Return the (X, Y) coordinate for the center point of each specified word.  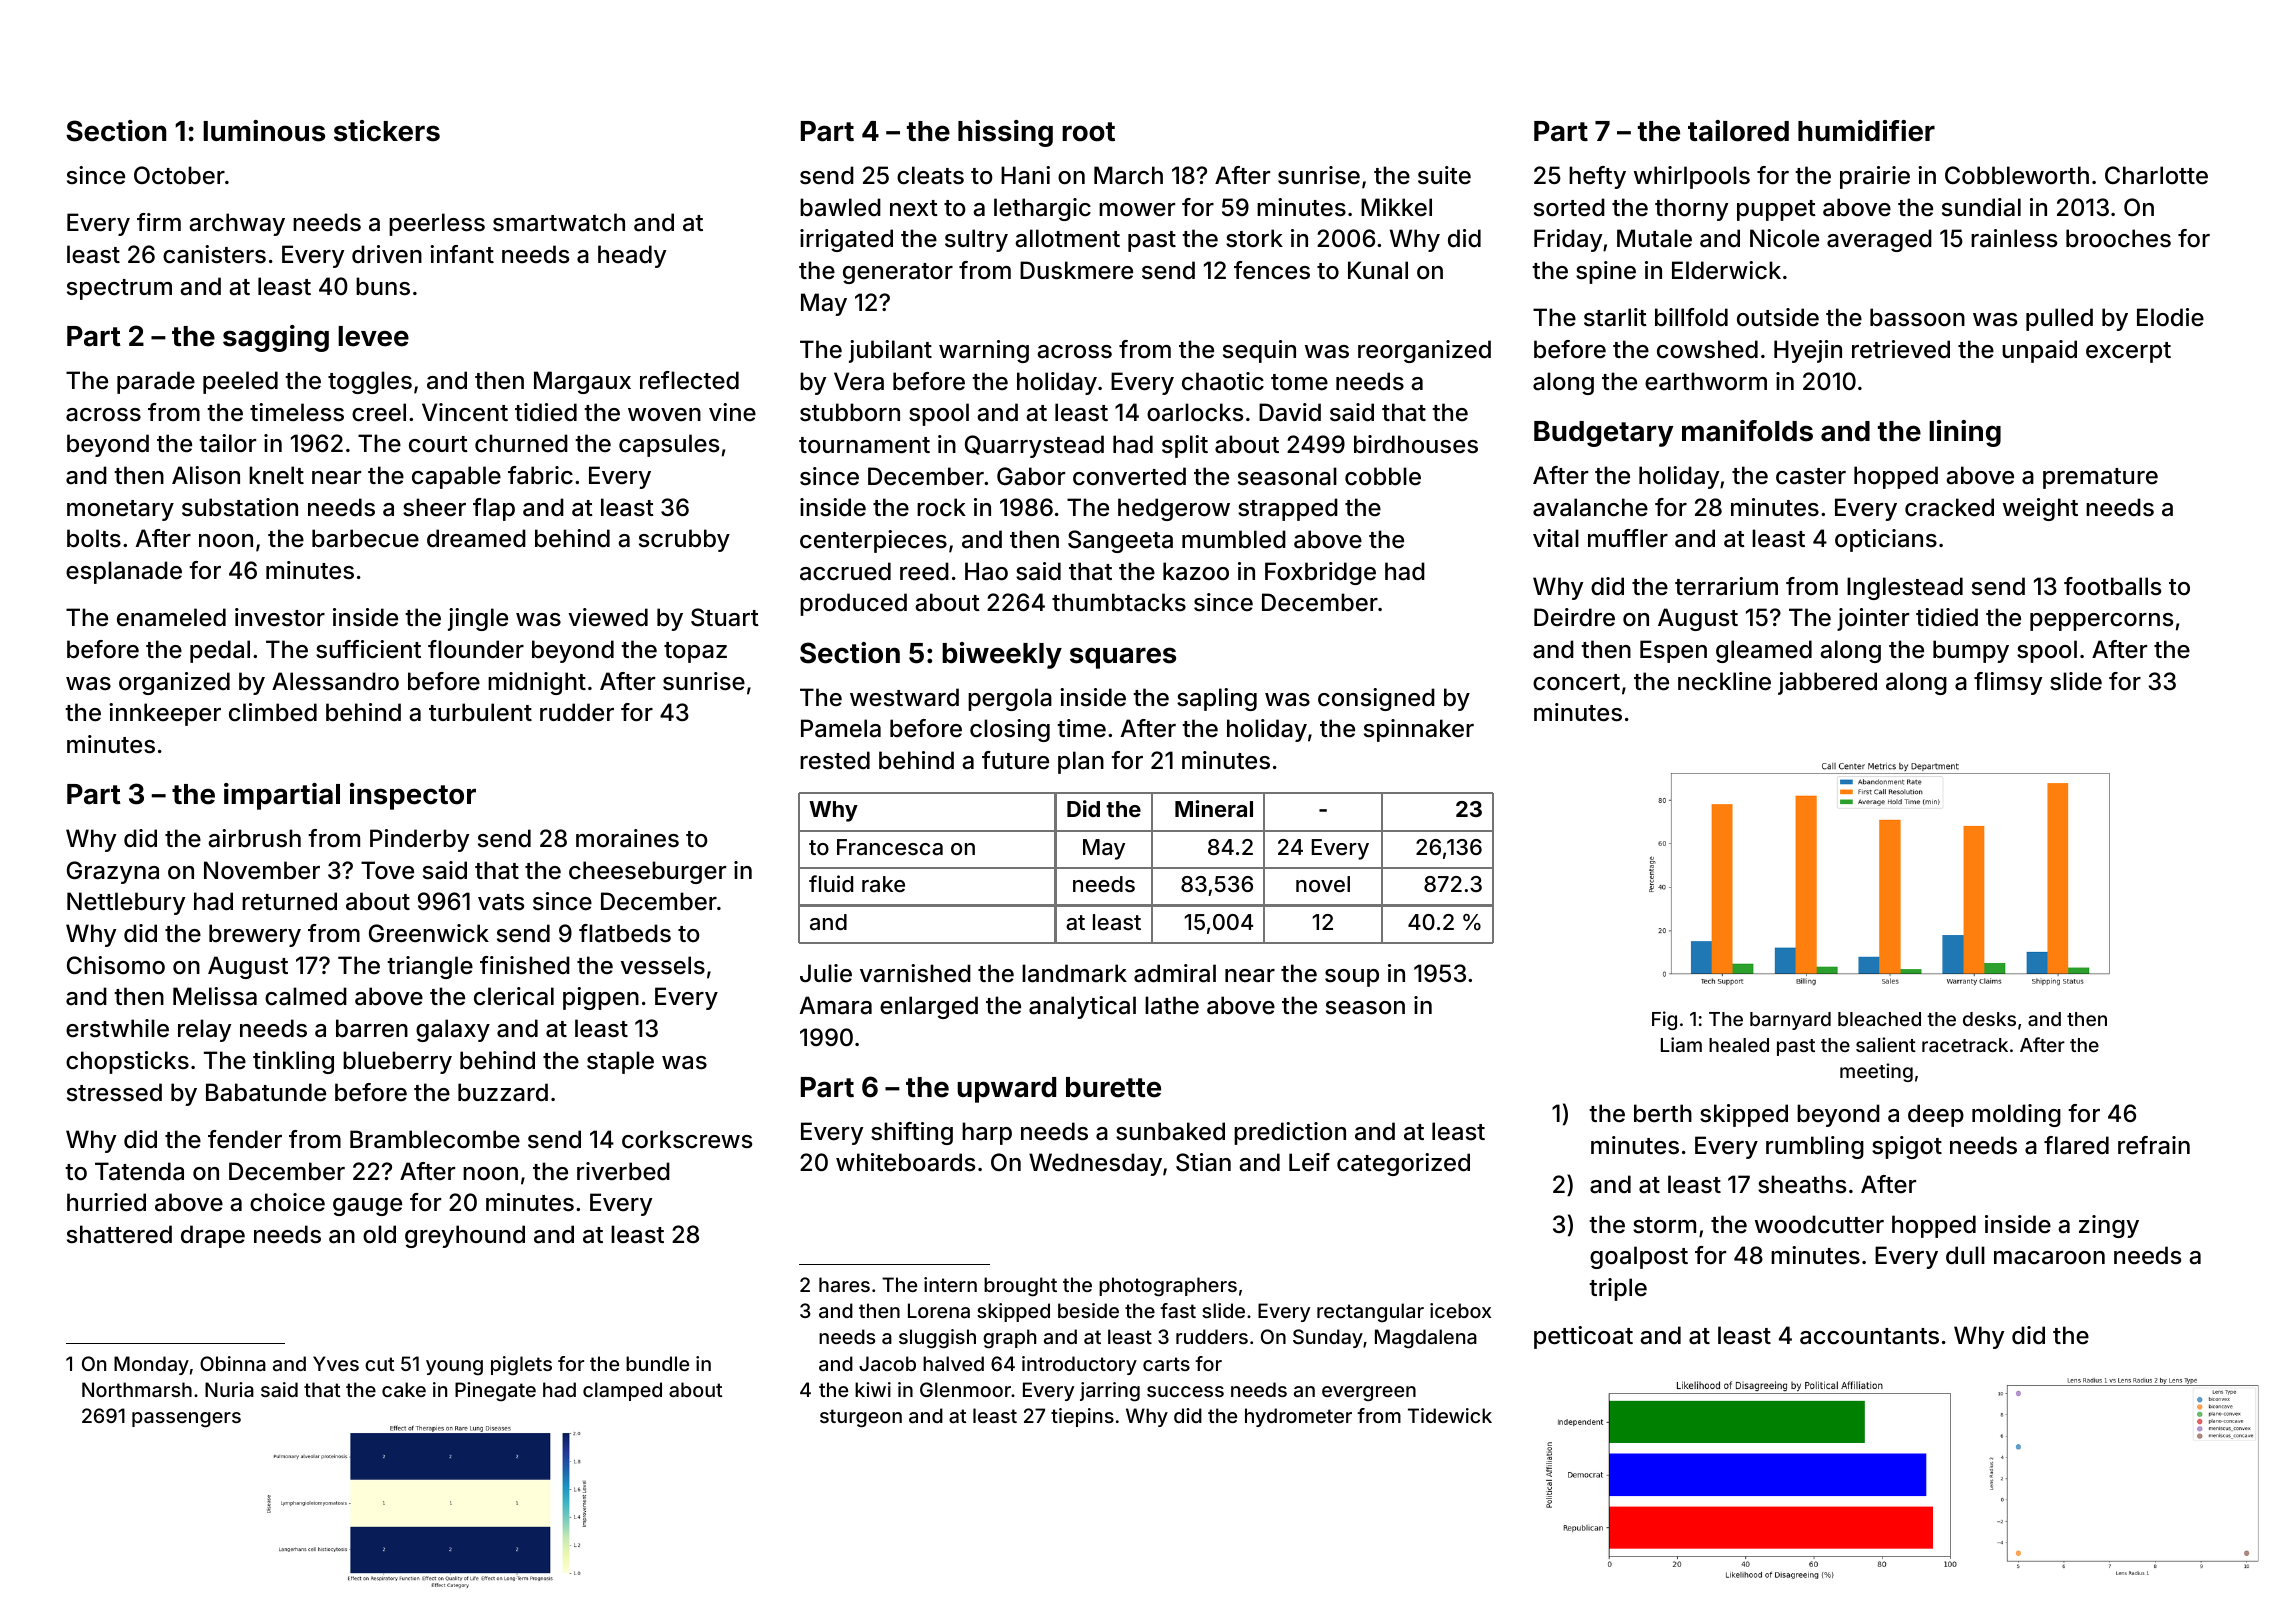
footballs (2112, 586)
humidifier (1866, 131)
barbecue (365, 538)
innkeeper (165, 714)
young (454, 1367)
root (1088, 132)
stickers (387, 131)
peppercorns (2101, 622)
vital (1556, 538)
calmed (306, 996)
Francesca (890, 847)
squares (1123, 658)
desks (1989, 1019)
